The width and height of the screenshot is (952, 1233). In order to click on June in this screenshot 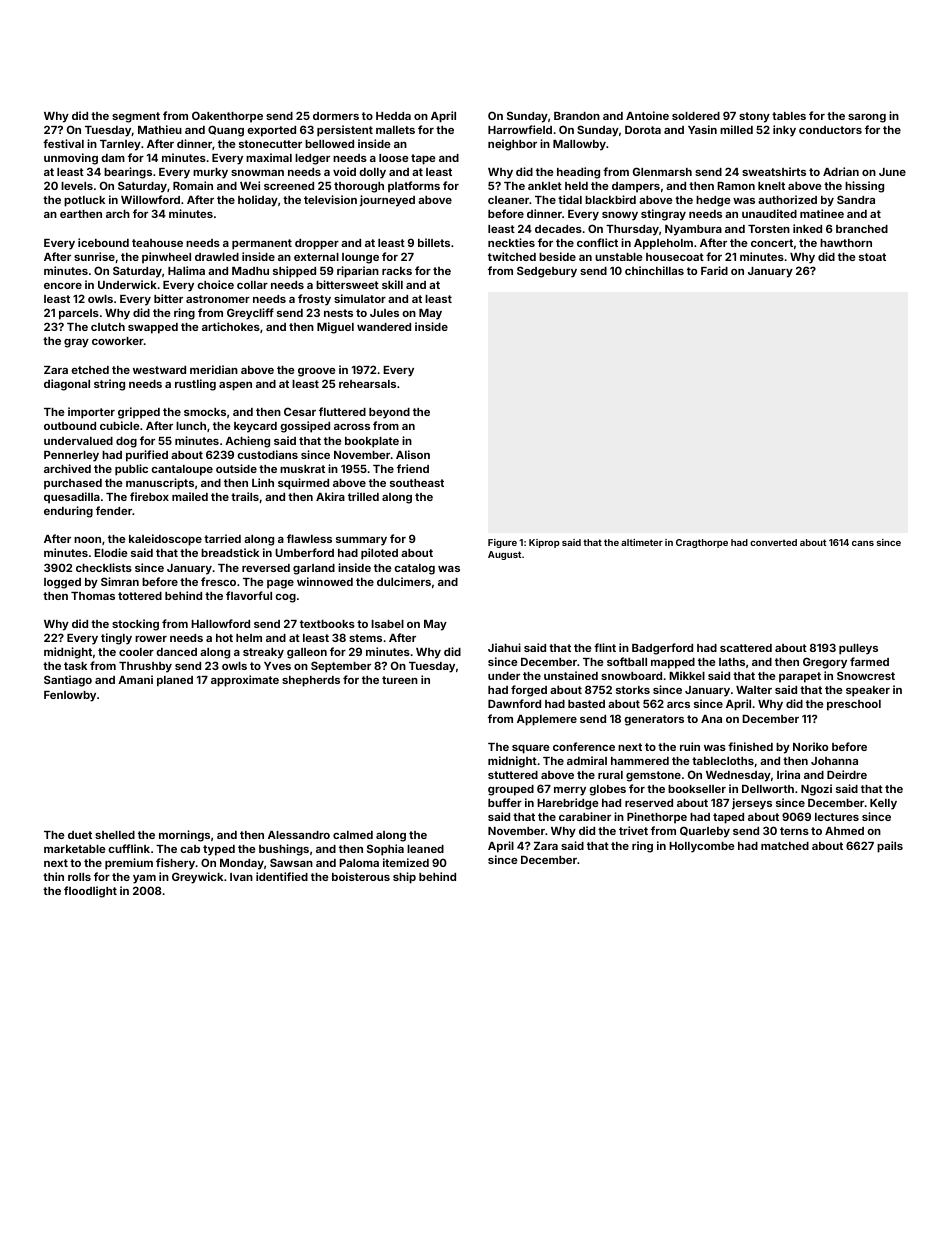, I will do `click(892, 172)`.
